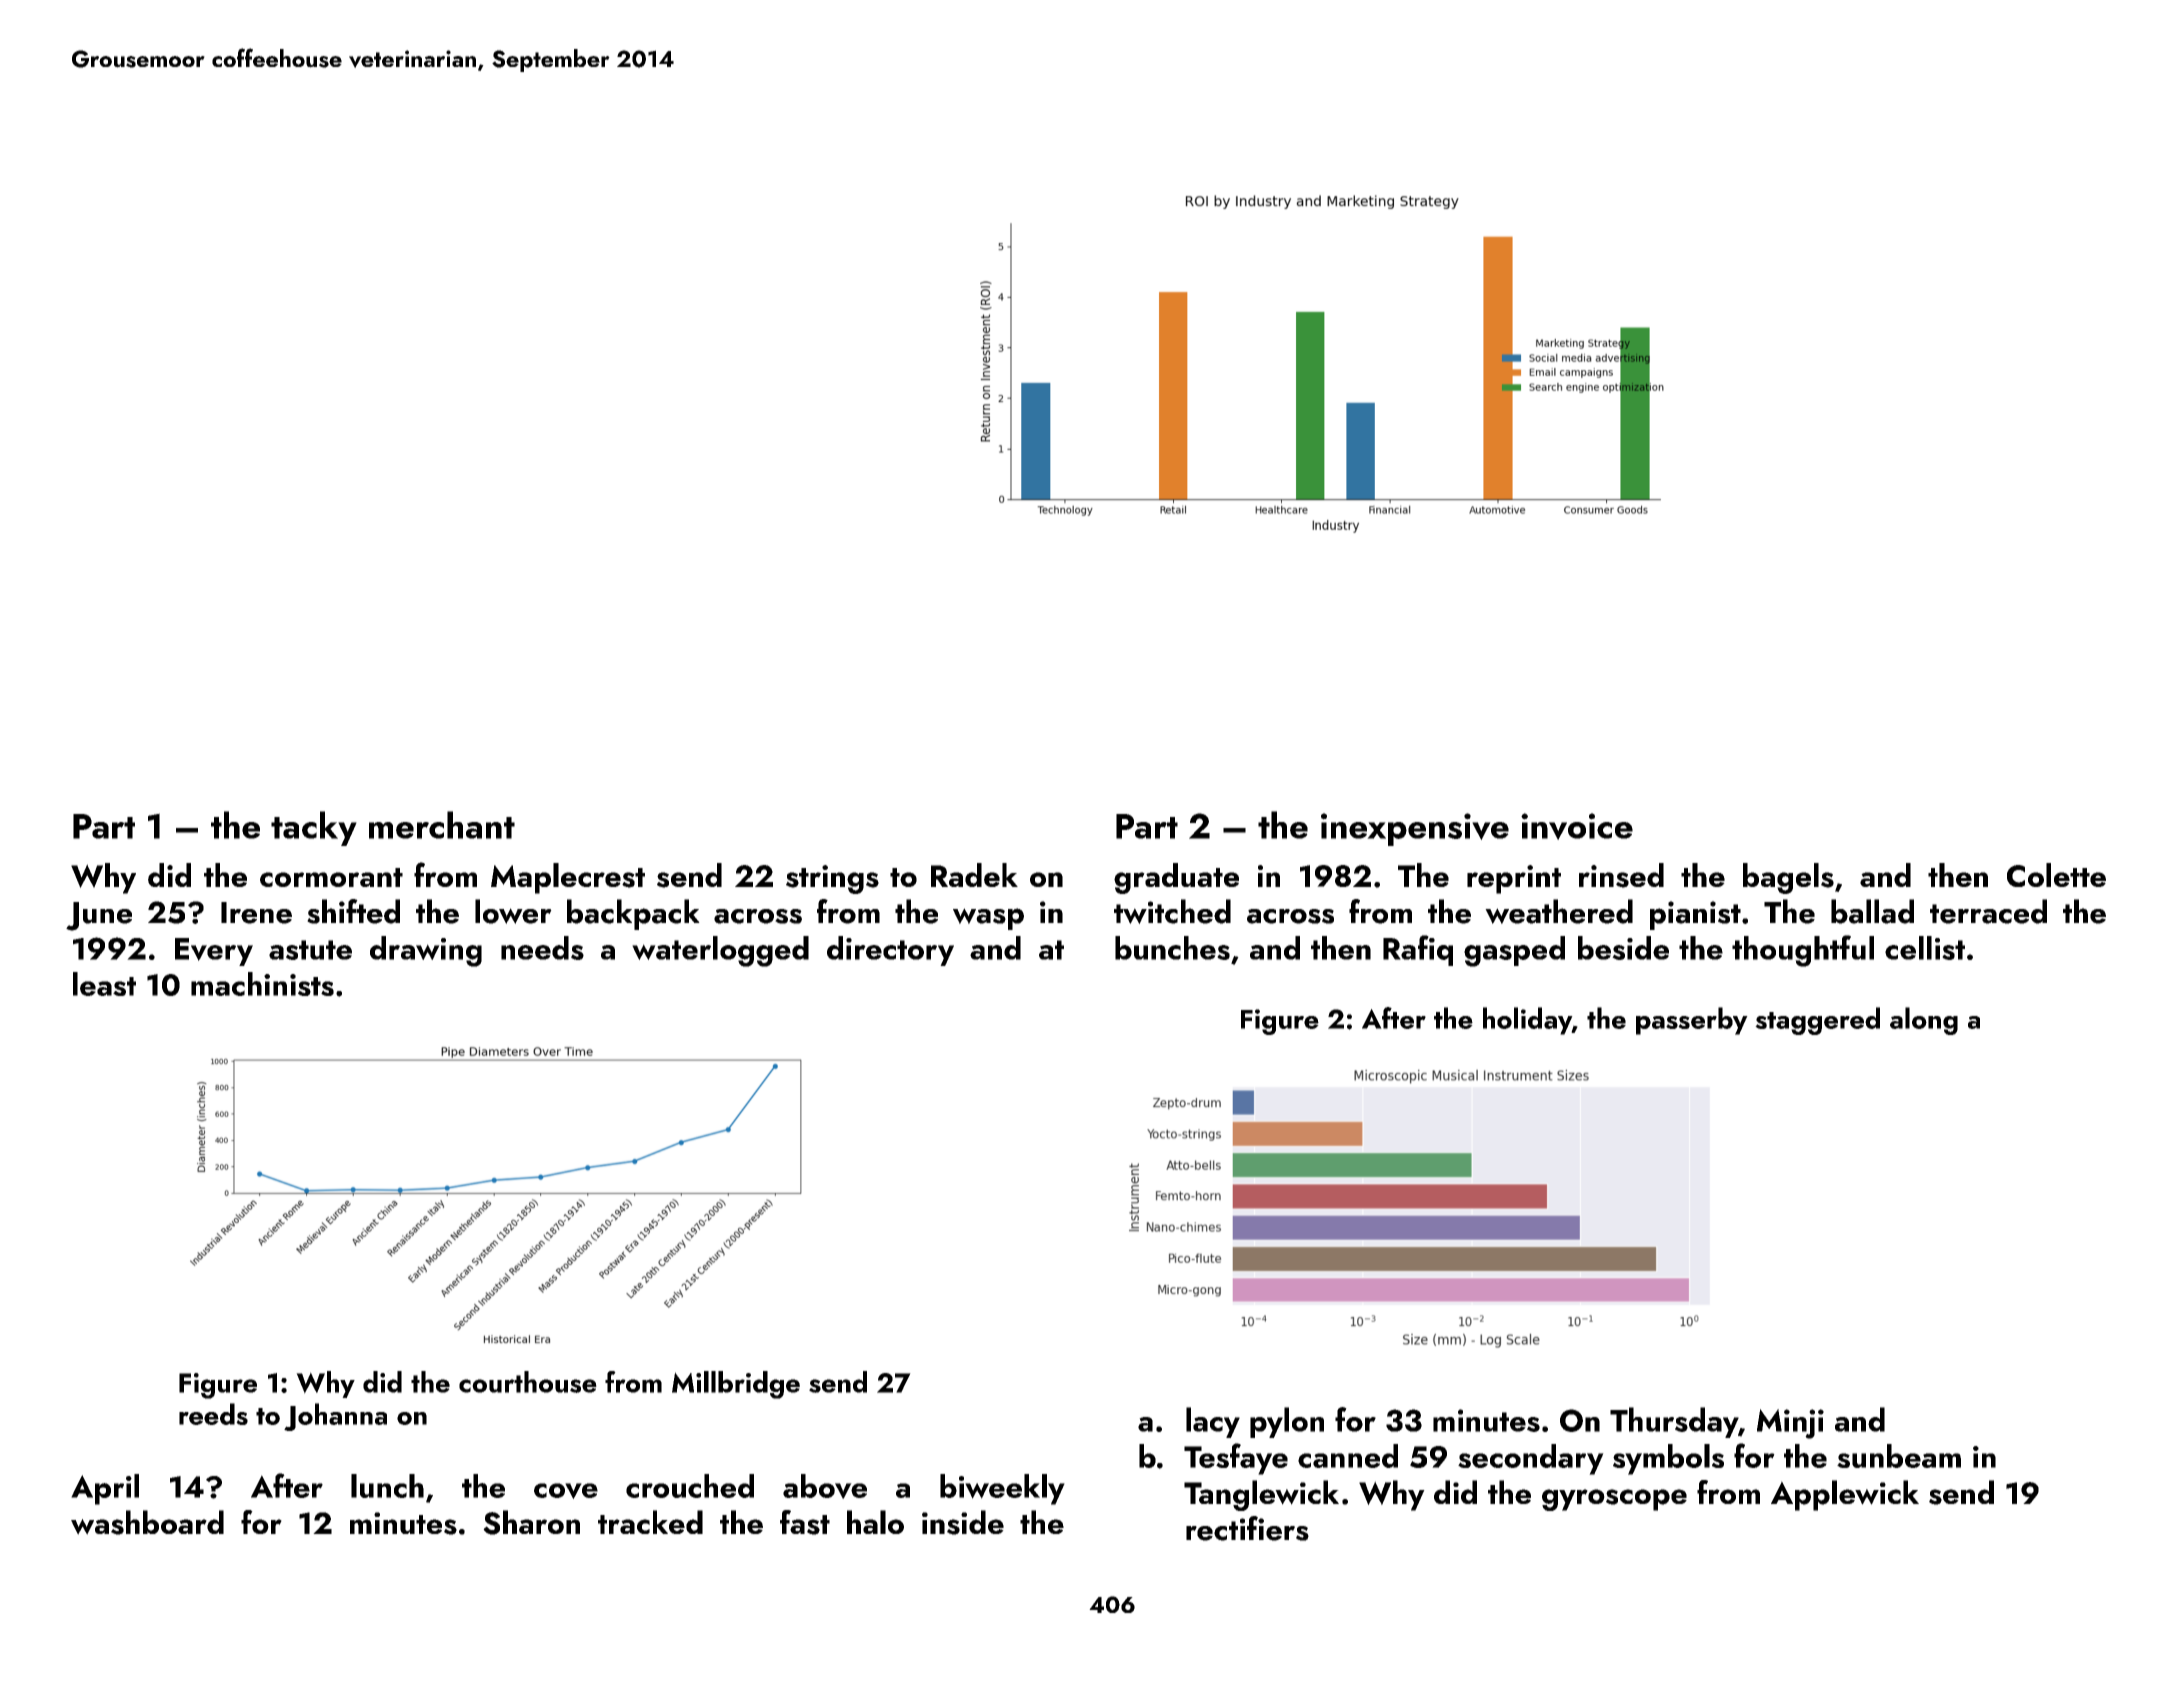 This screenshot has height=1683, width=2178. I want to click on lacy, so click(1213, 1422).
